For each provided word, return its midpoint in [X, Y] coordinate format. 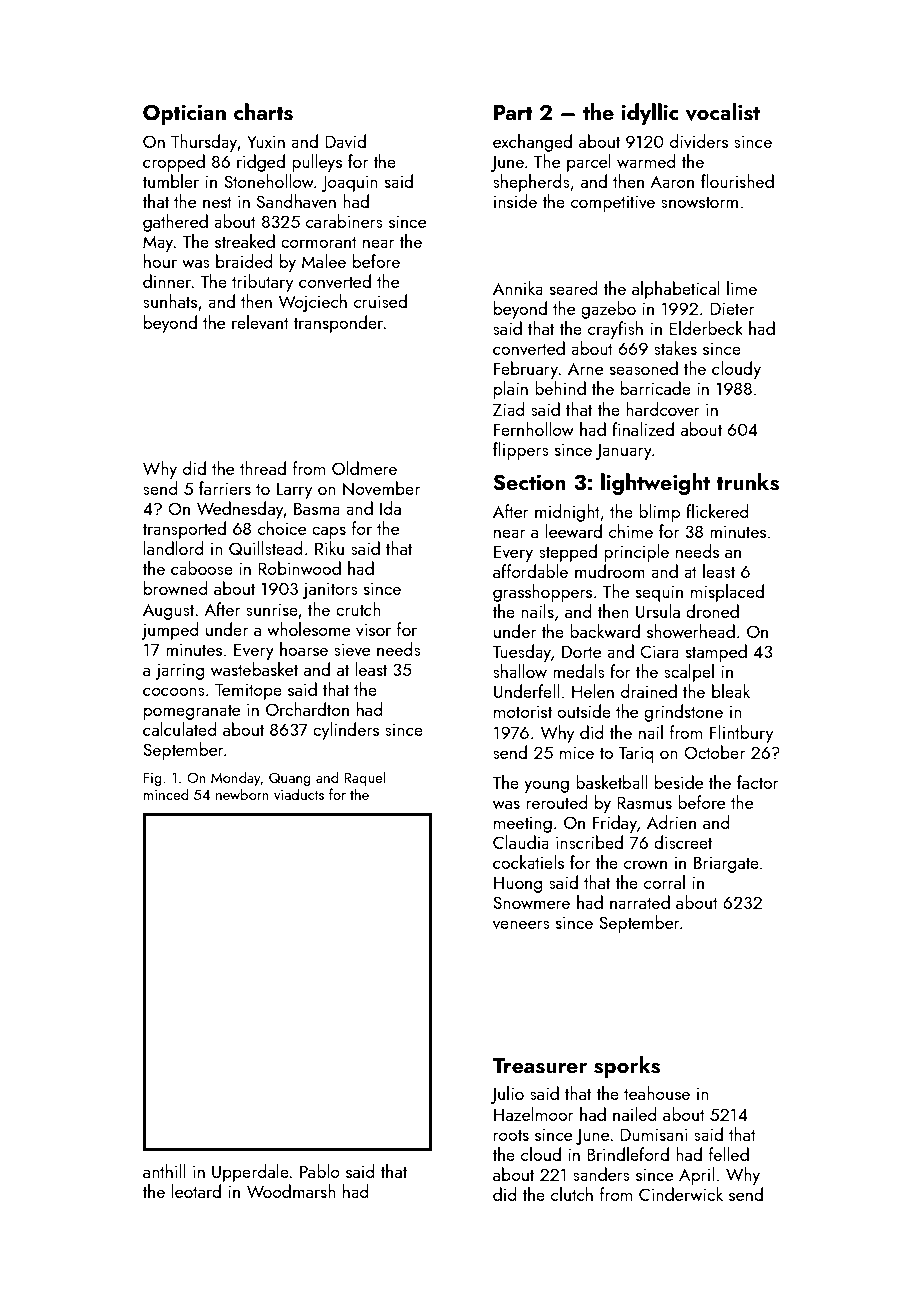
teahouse [657, 1093]
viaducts [299, 794]
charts [263, 112]
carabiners [344, 221]
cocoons [174, 691]
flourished [737, 181]
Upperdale [250, 1173]
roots [511, 1135]
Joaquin [349, 183]
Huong [518, 884]
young [546, 786]
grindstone [683, 713]
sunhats [170, 301]
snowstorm [699, 202]
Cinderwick [681, 1194]
